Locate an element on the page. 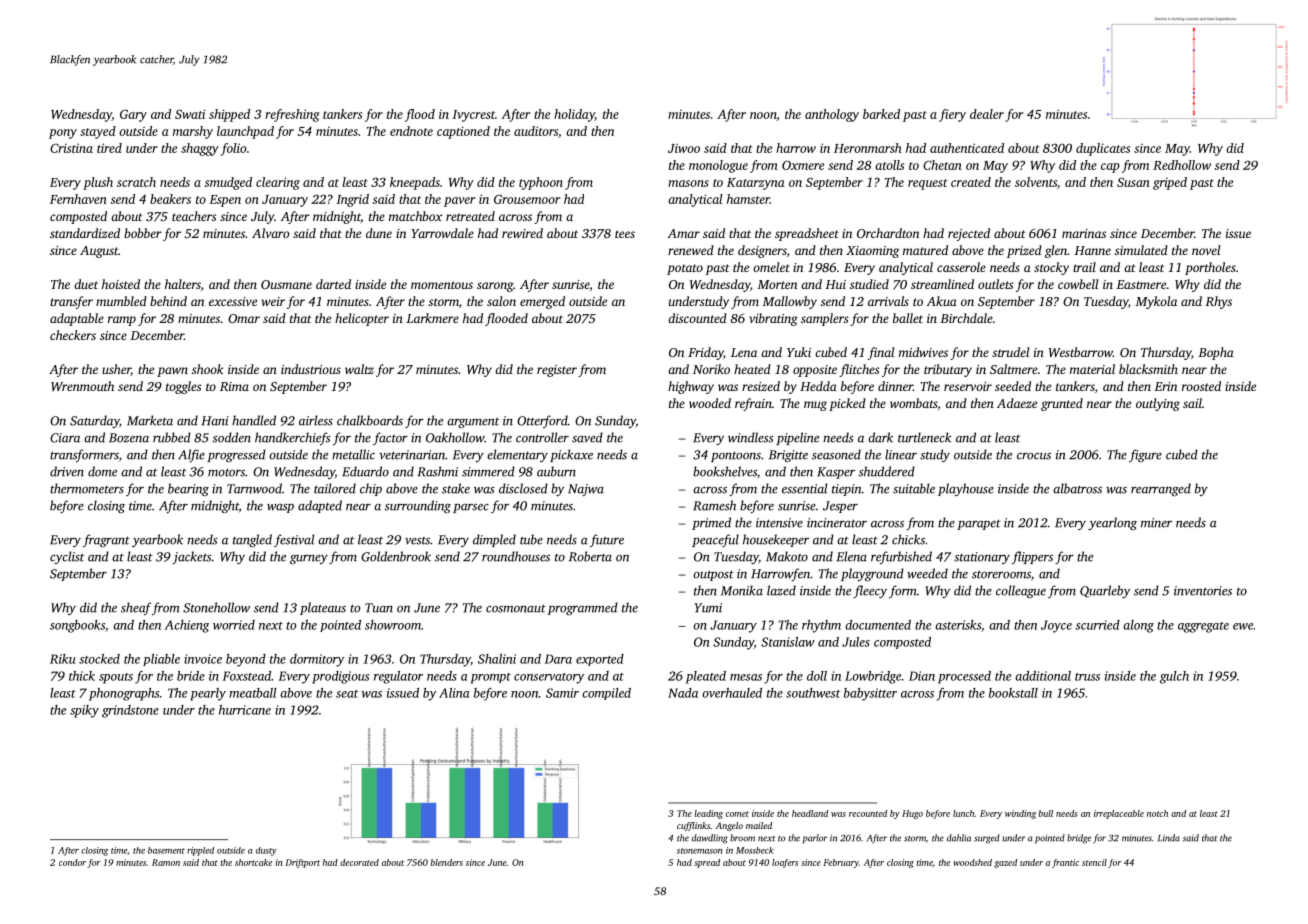 The image size is (1308, 924). dealer is located at coordinates (987, 114).
